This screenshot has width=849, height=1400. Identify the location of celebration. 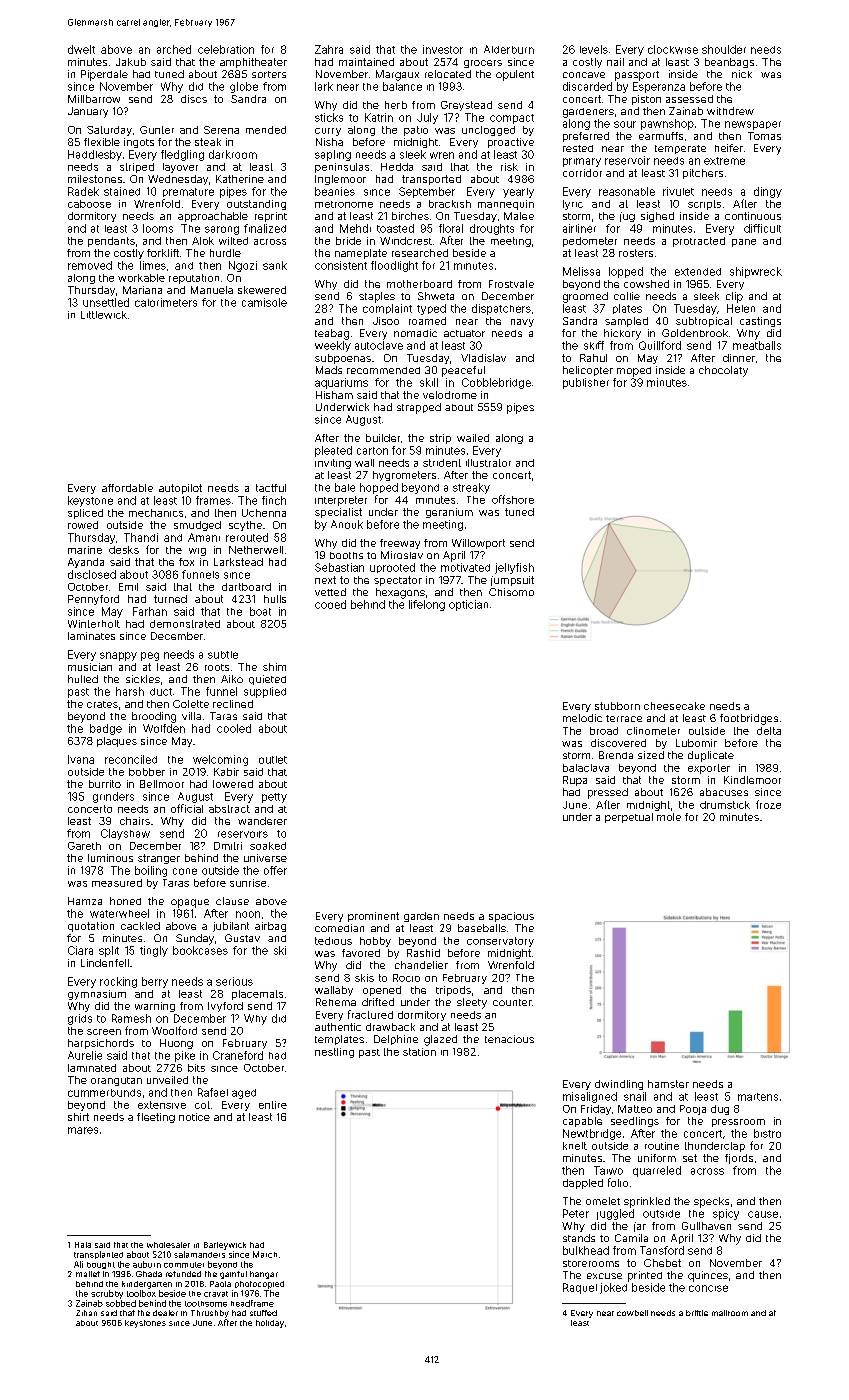
(226, 49).
